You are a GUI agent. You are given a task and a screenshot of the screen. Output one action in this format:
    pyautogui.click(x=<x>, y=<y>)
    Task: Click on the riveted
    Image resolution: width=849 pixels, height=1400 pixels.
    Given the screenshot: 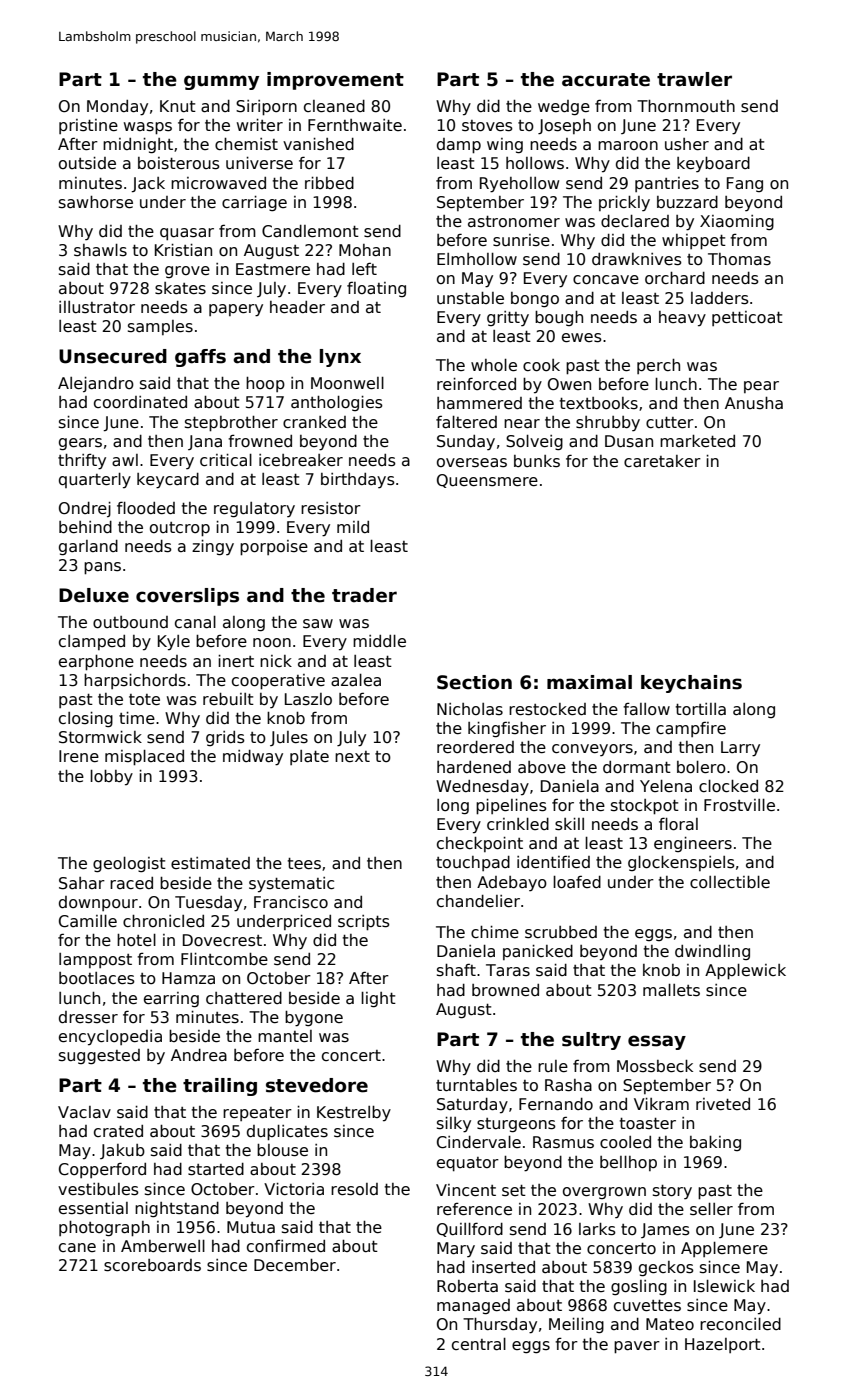 What is the action you would take?
    pyautogui.click(x=723, y=1104)
